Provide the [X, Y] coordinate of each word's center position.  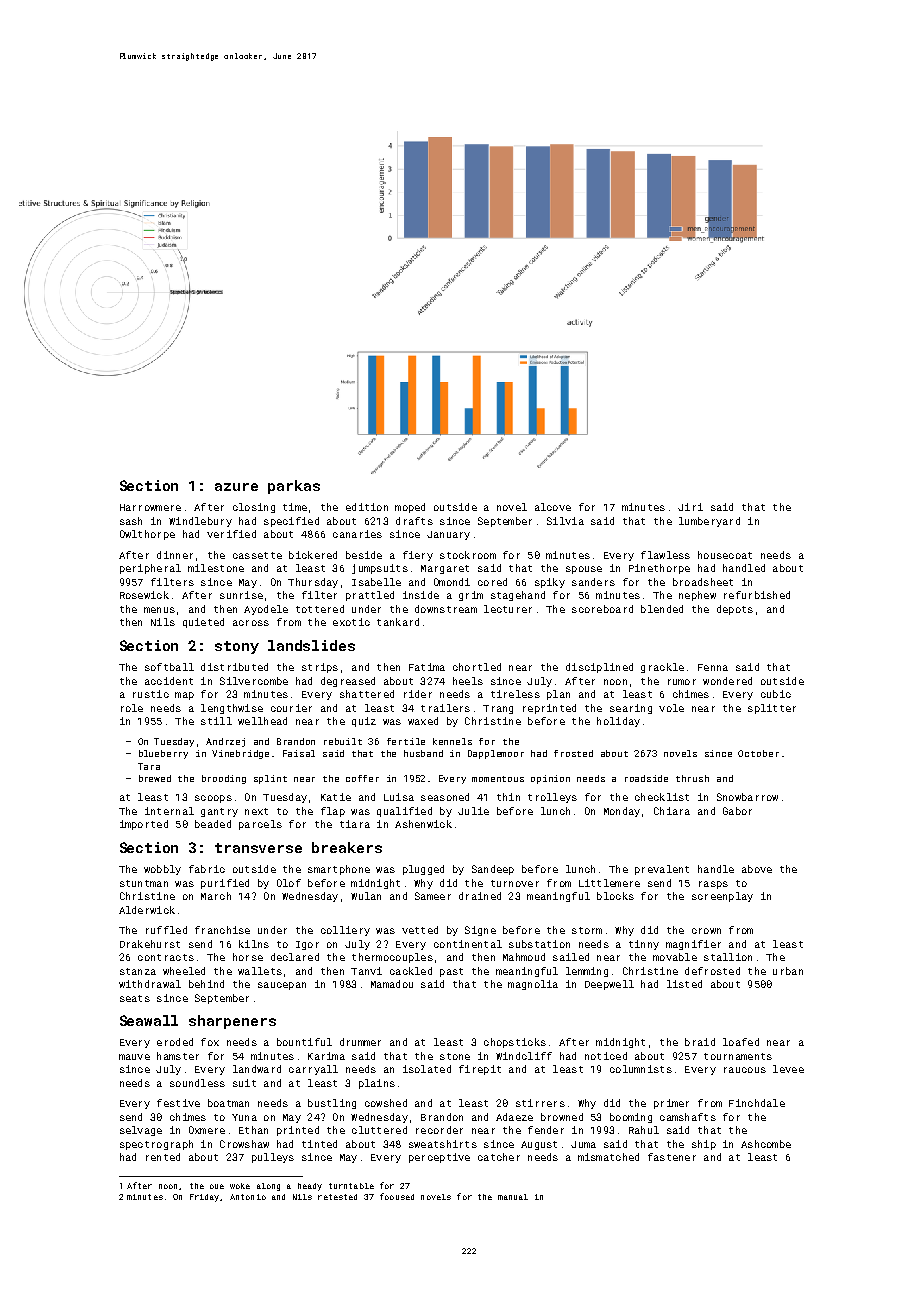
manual [513, 1197]
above [757, 869]
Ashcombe [766, 1144]
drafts [414, 521]
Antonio [248, 1197]
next [256, 811]
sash [131, 521]
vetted [420, 930]
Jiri [690, 507]
